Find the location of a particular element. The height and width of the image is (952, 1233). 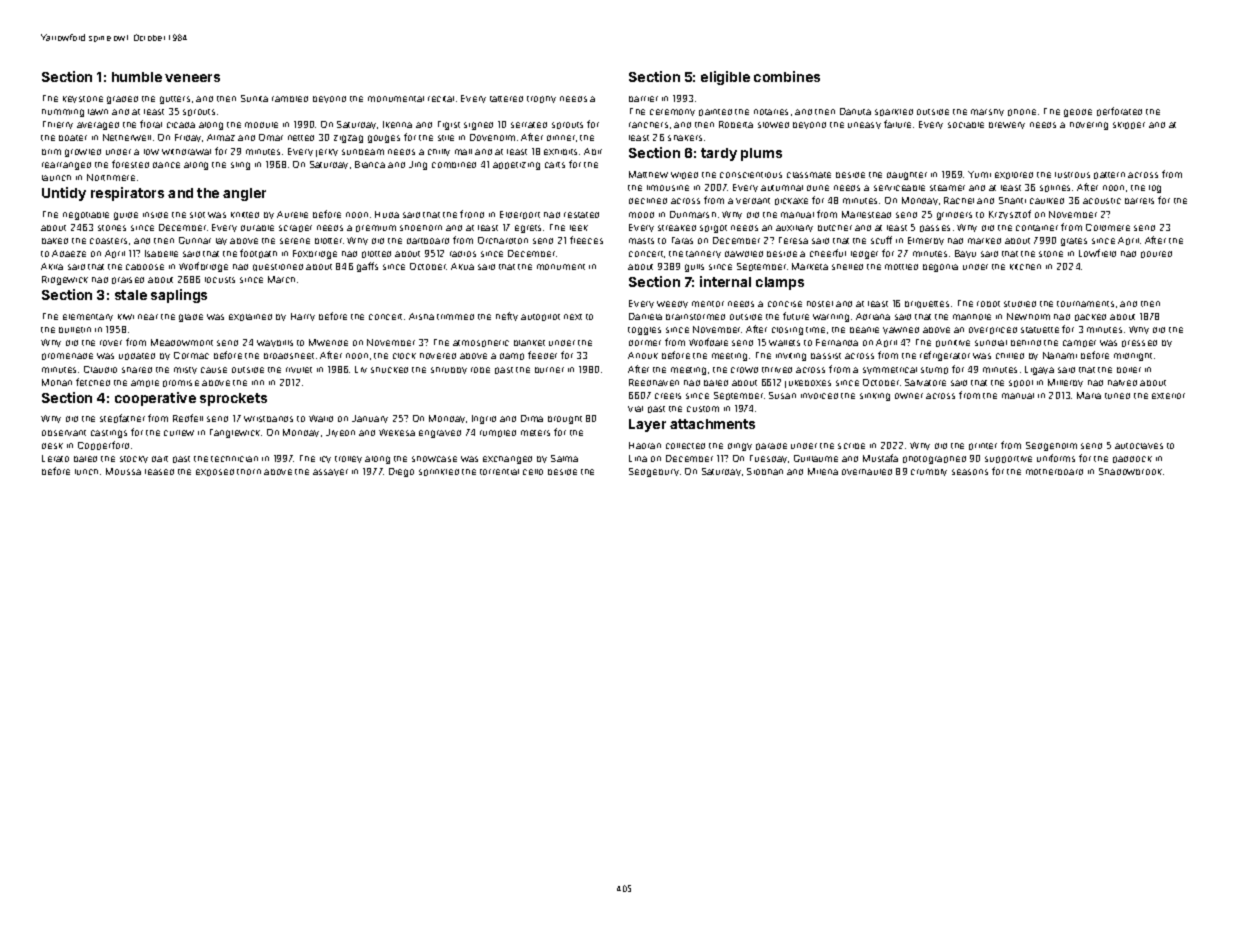

curlew is located at coordinates (179, 433).
